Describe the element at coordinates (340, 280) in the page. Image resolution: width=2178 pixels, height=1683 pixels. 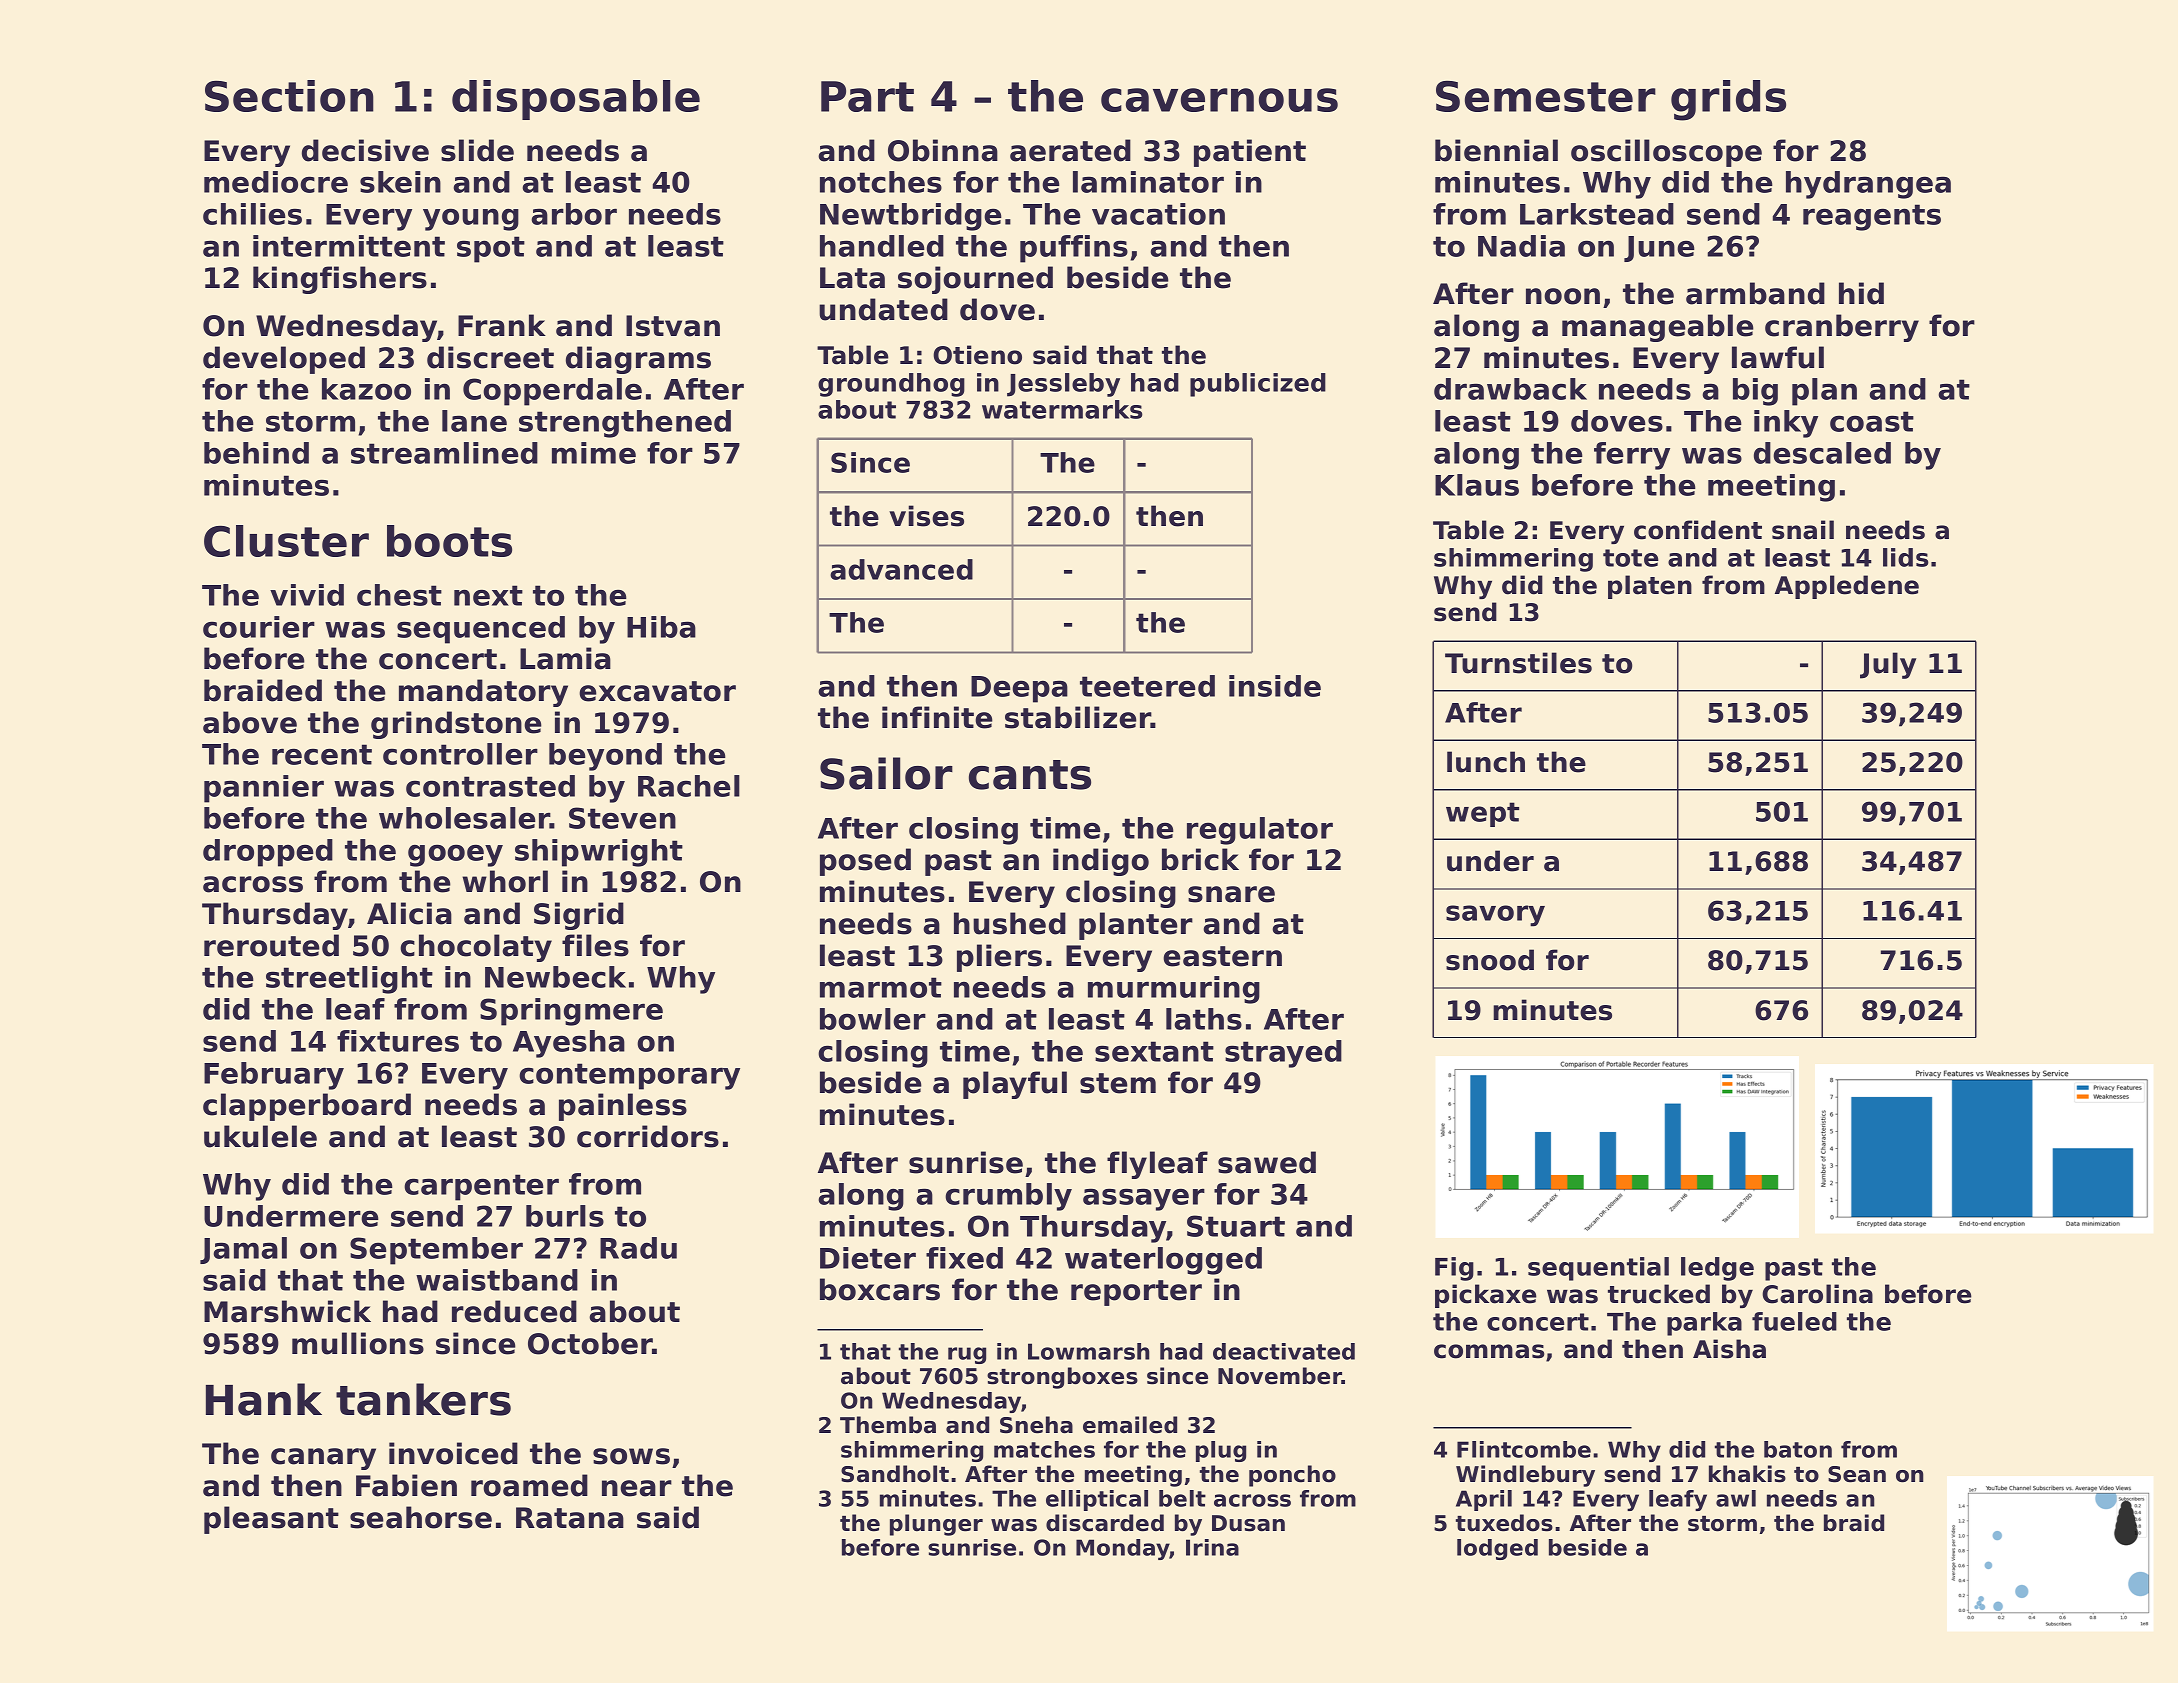
I see `kingfishers` at that location.
